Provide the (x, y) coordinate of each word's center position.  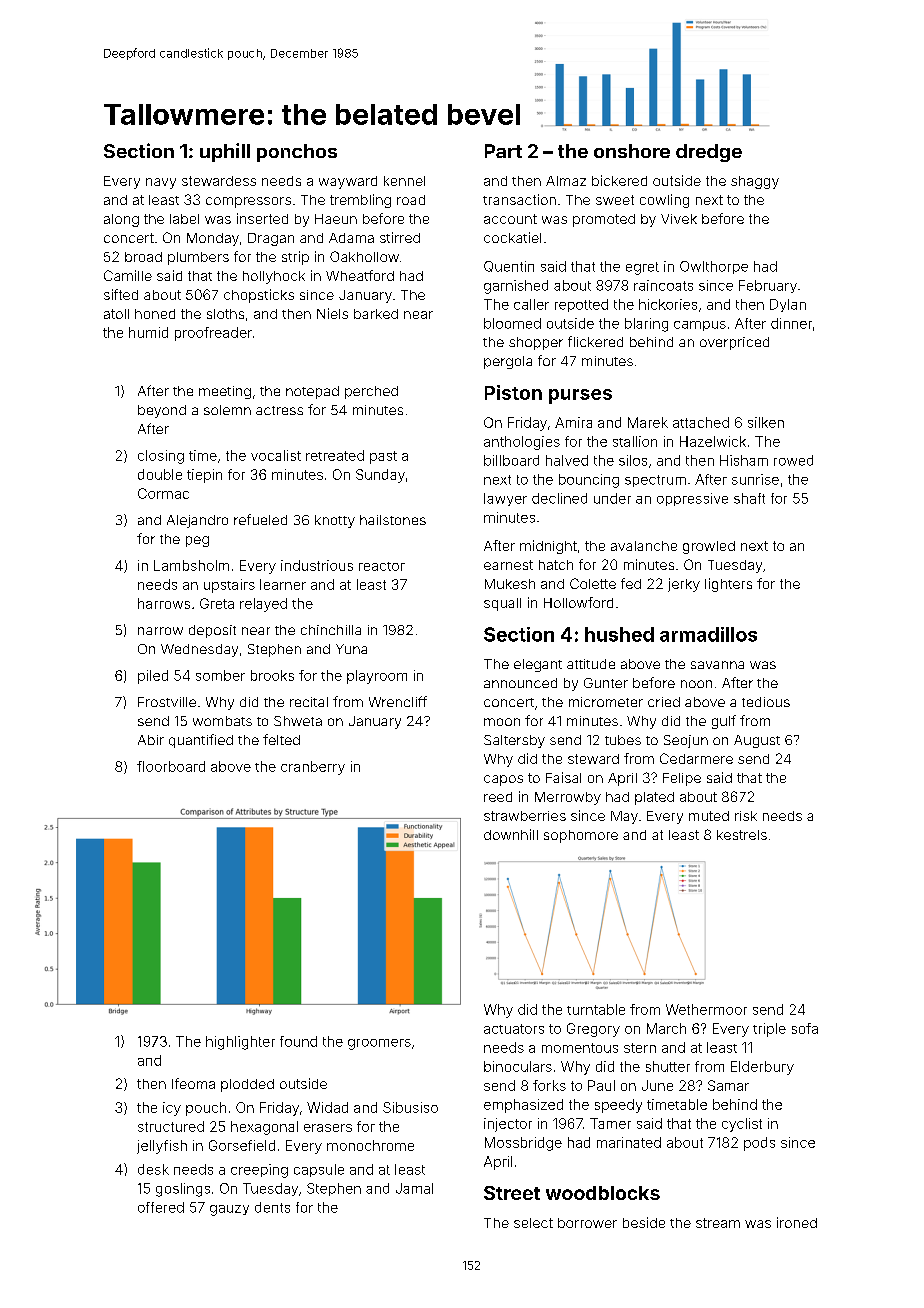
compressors (248, 202)
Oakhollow (364, 256)
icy (172, 1109)
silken (766, 422)
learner (283, 584)
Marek (648, 422)
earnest (508, 565)
